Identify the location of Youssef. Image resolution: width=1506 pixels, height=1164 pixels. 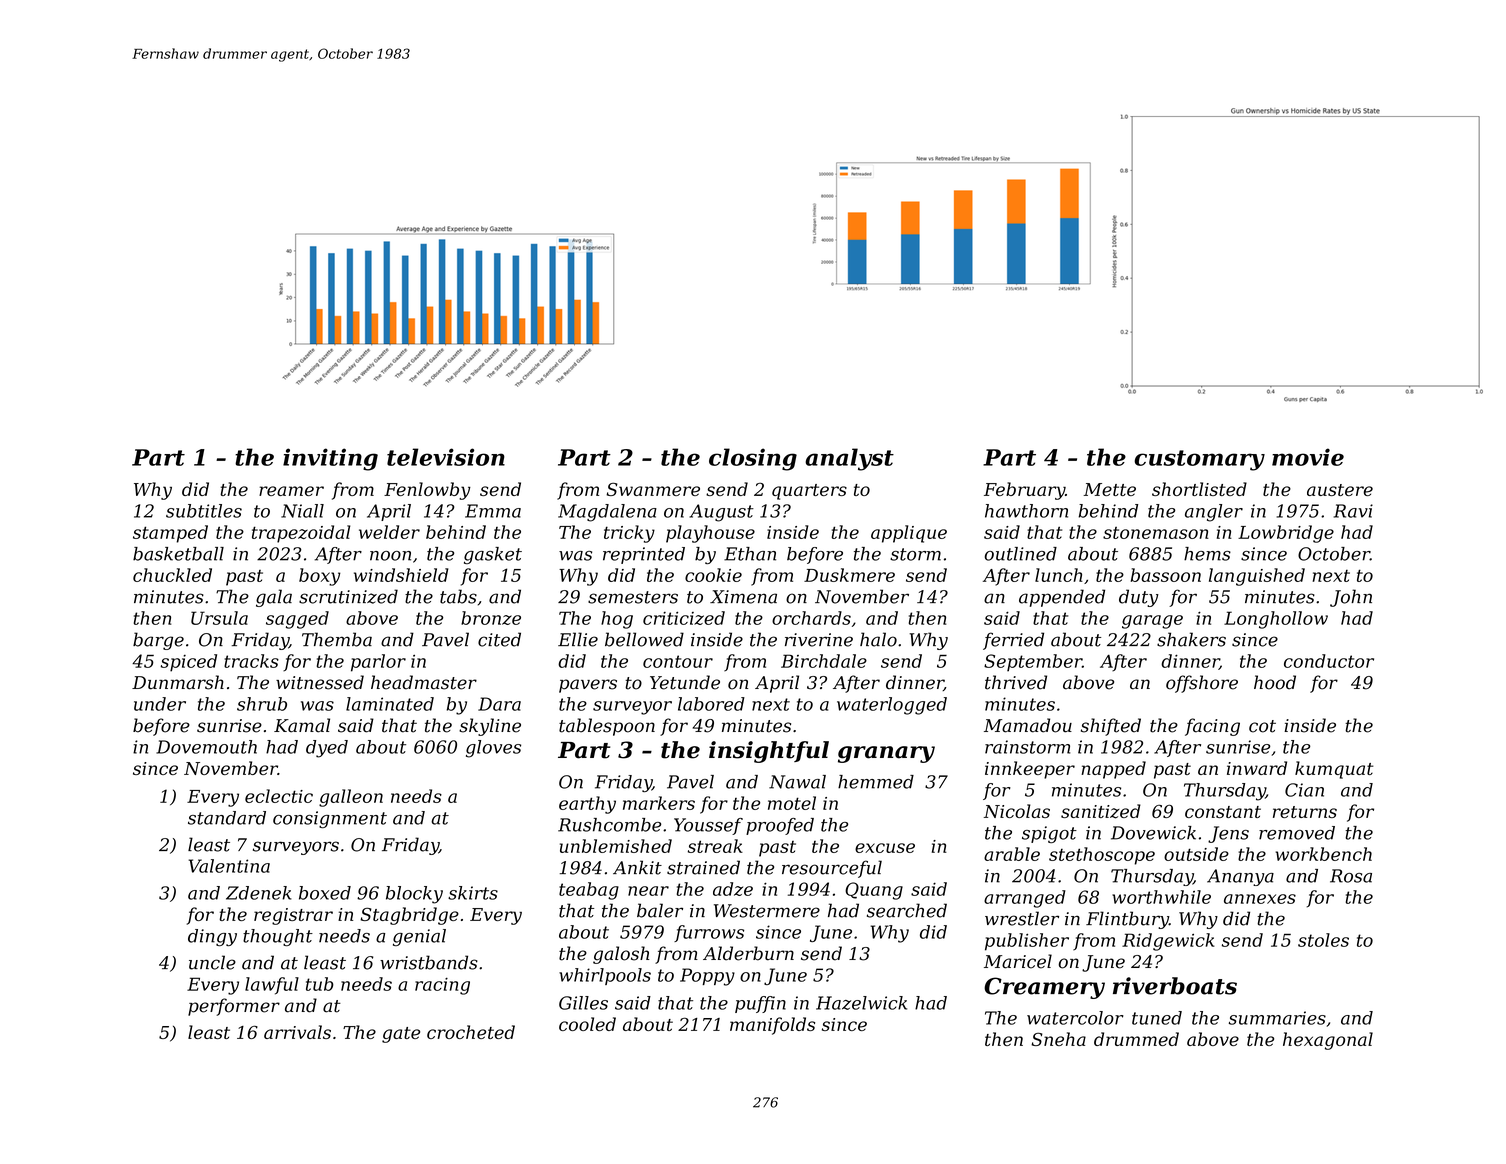
(708, 826).
